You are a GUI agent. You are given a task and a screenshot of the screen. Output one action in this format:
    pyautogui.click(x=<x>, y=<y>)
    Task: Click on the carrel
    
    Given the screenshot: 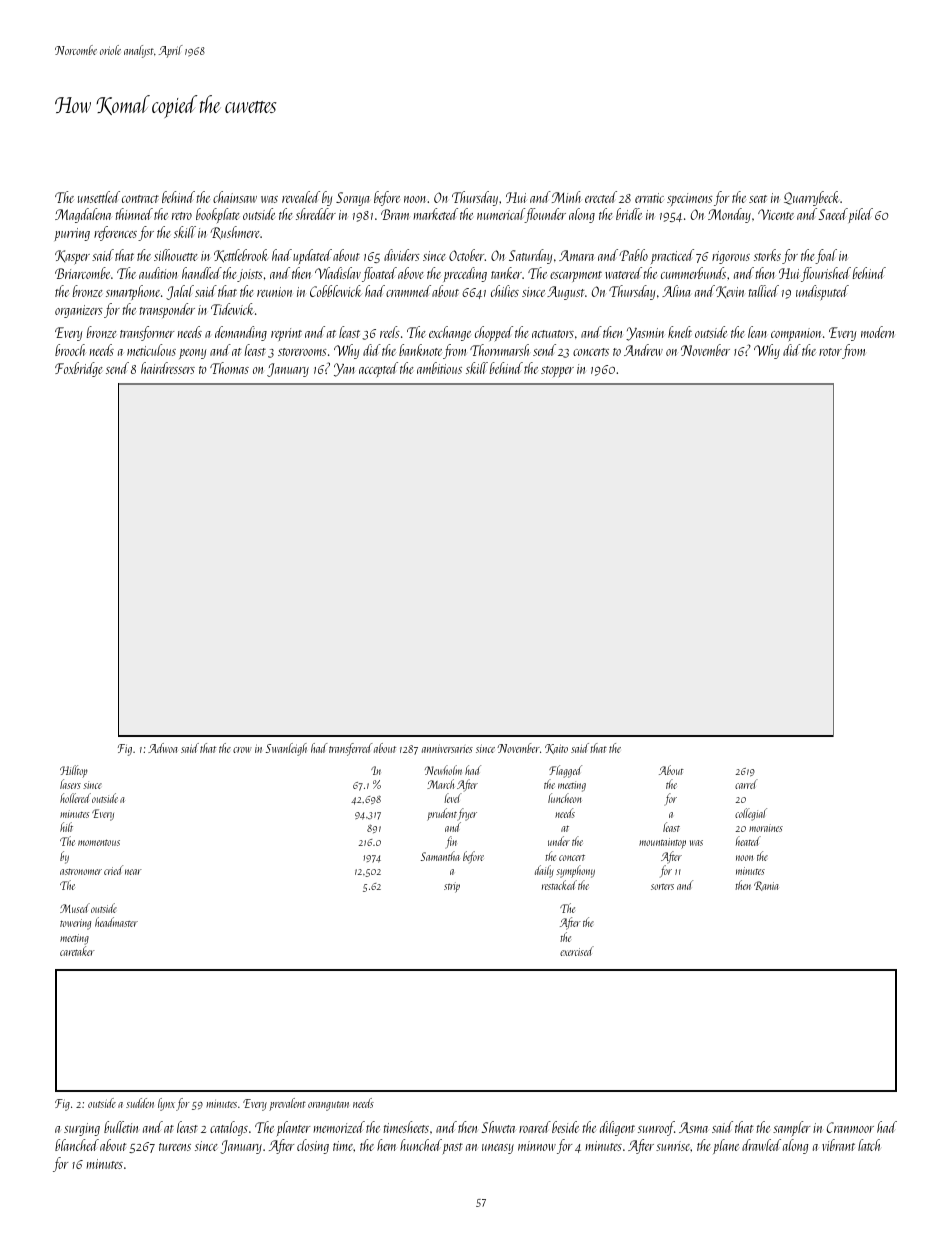 What is the action you would take?
    pyautogui.click(x=746, y=784)
